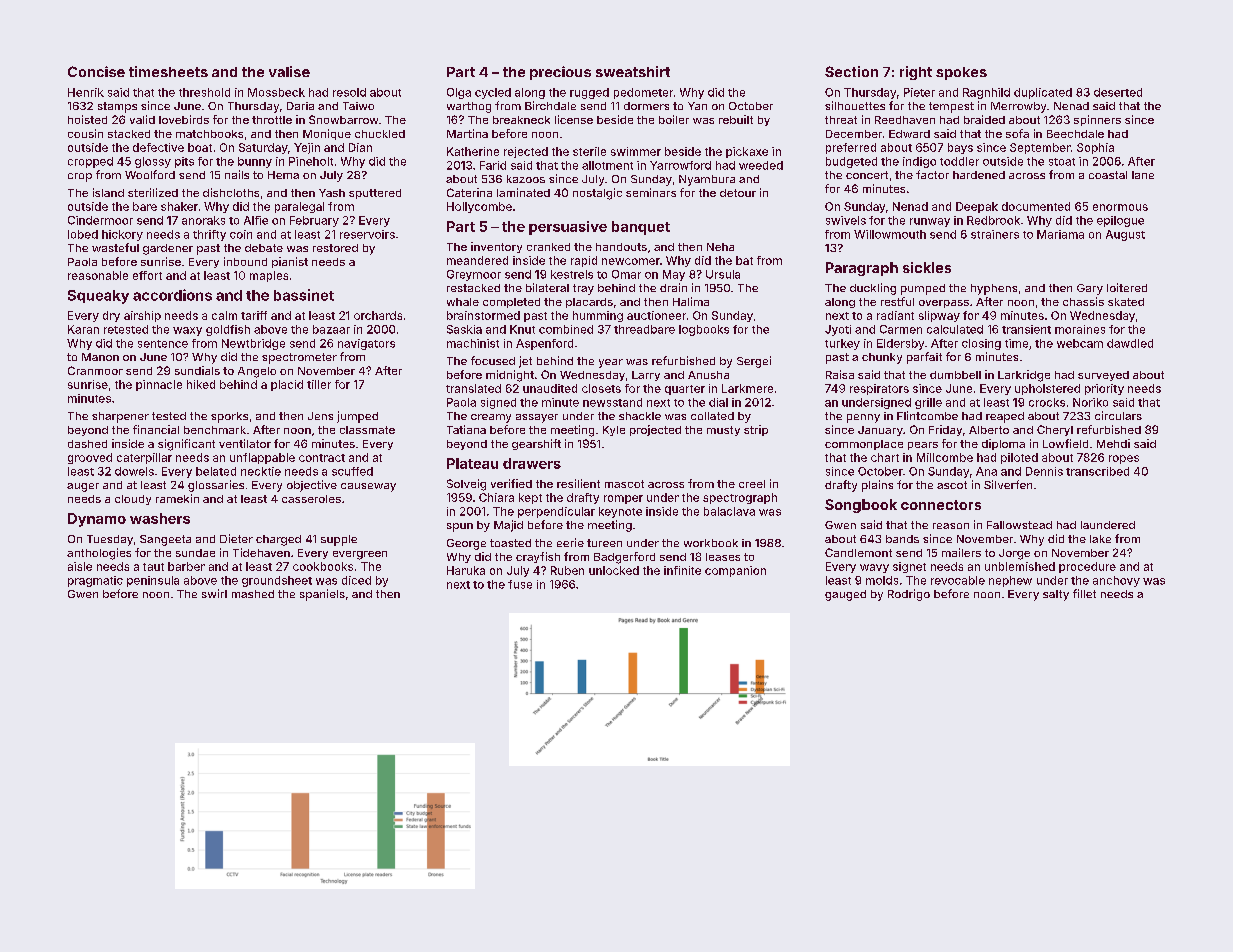  Describe the element at coordinates (961, 73) in the image. I see `spokes` at that location.
